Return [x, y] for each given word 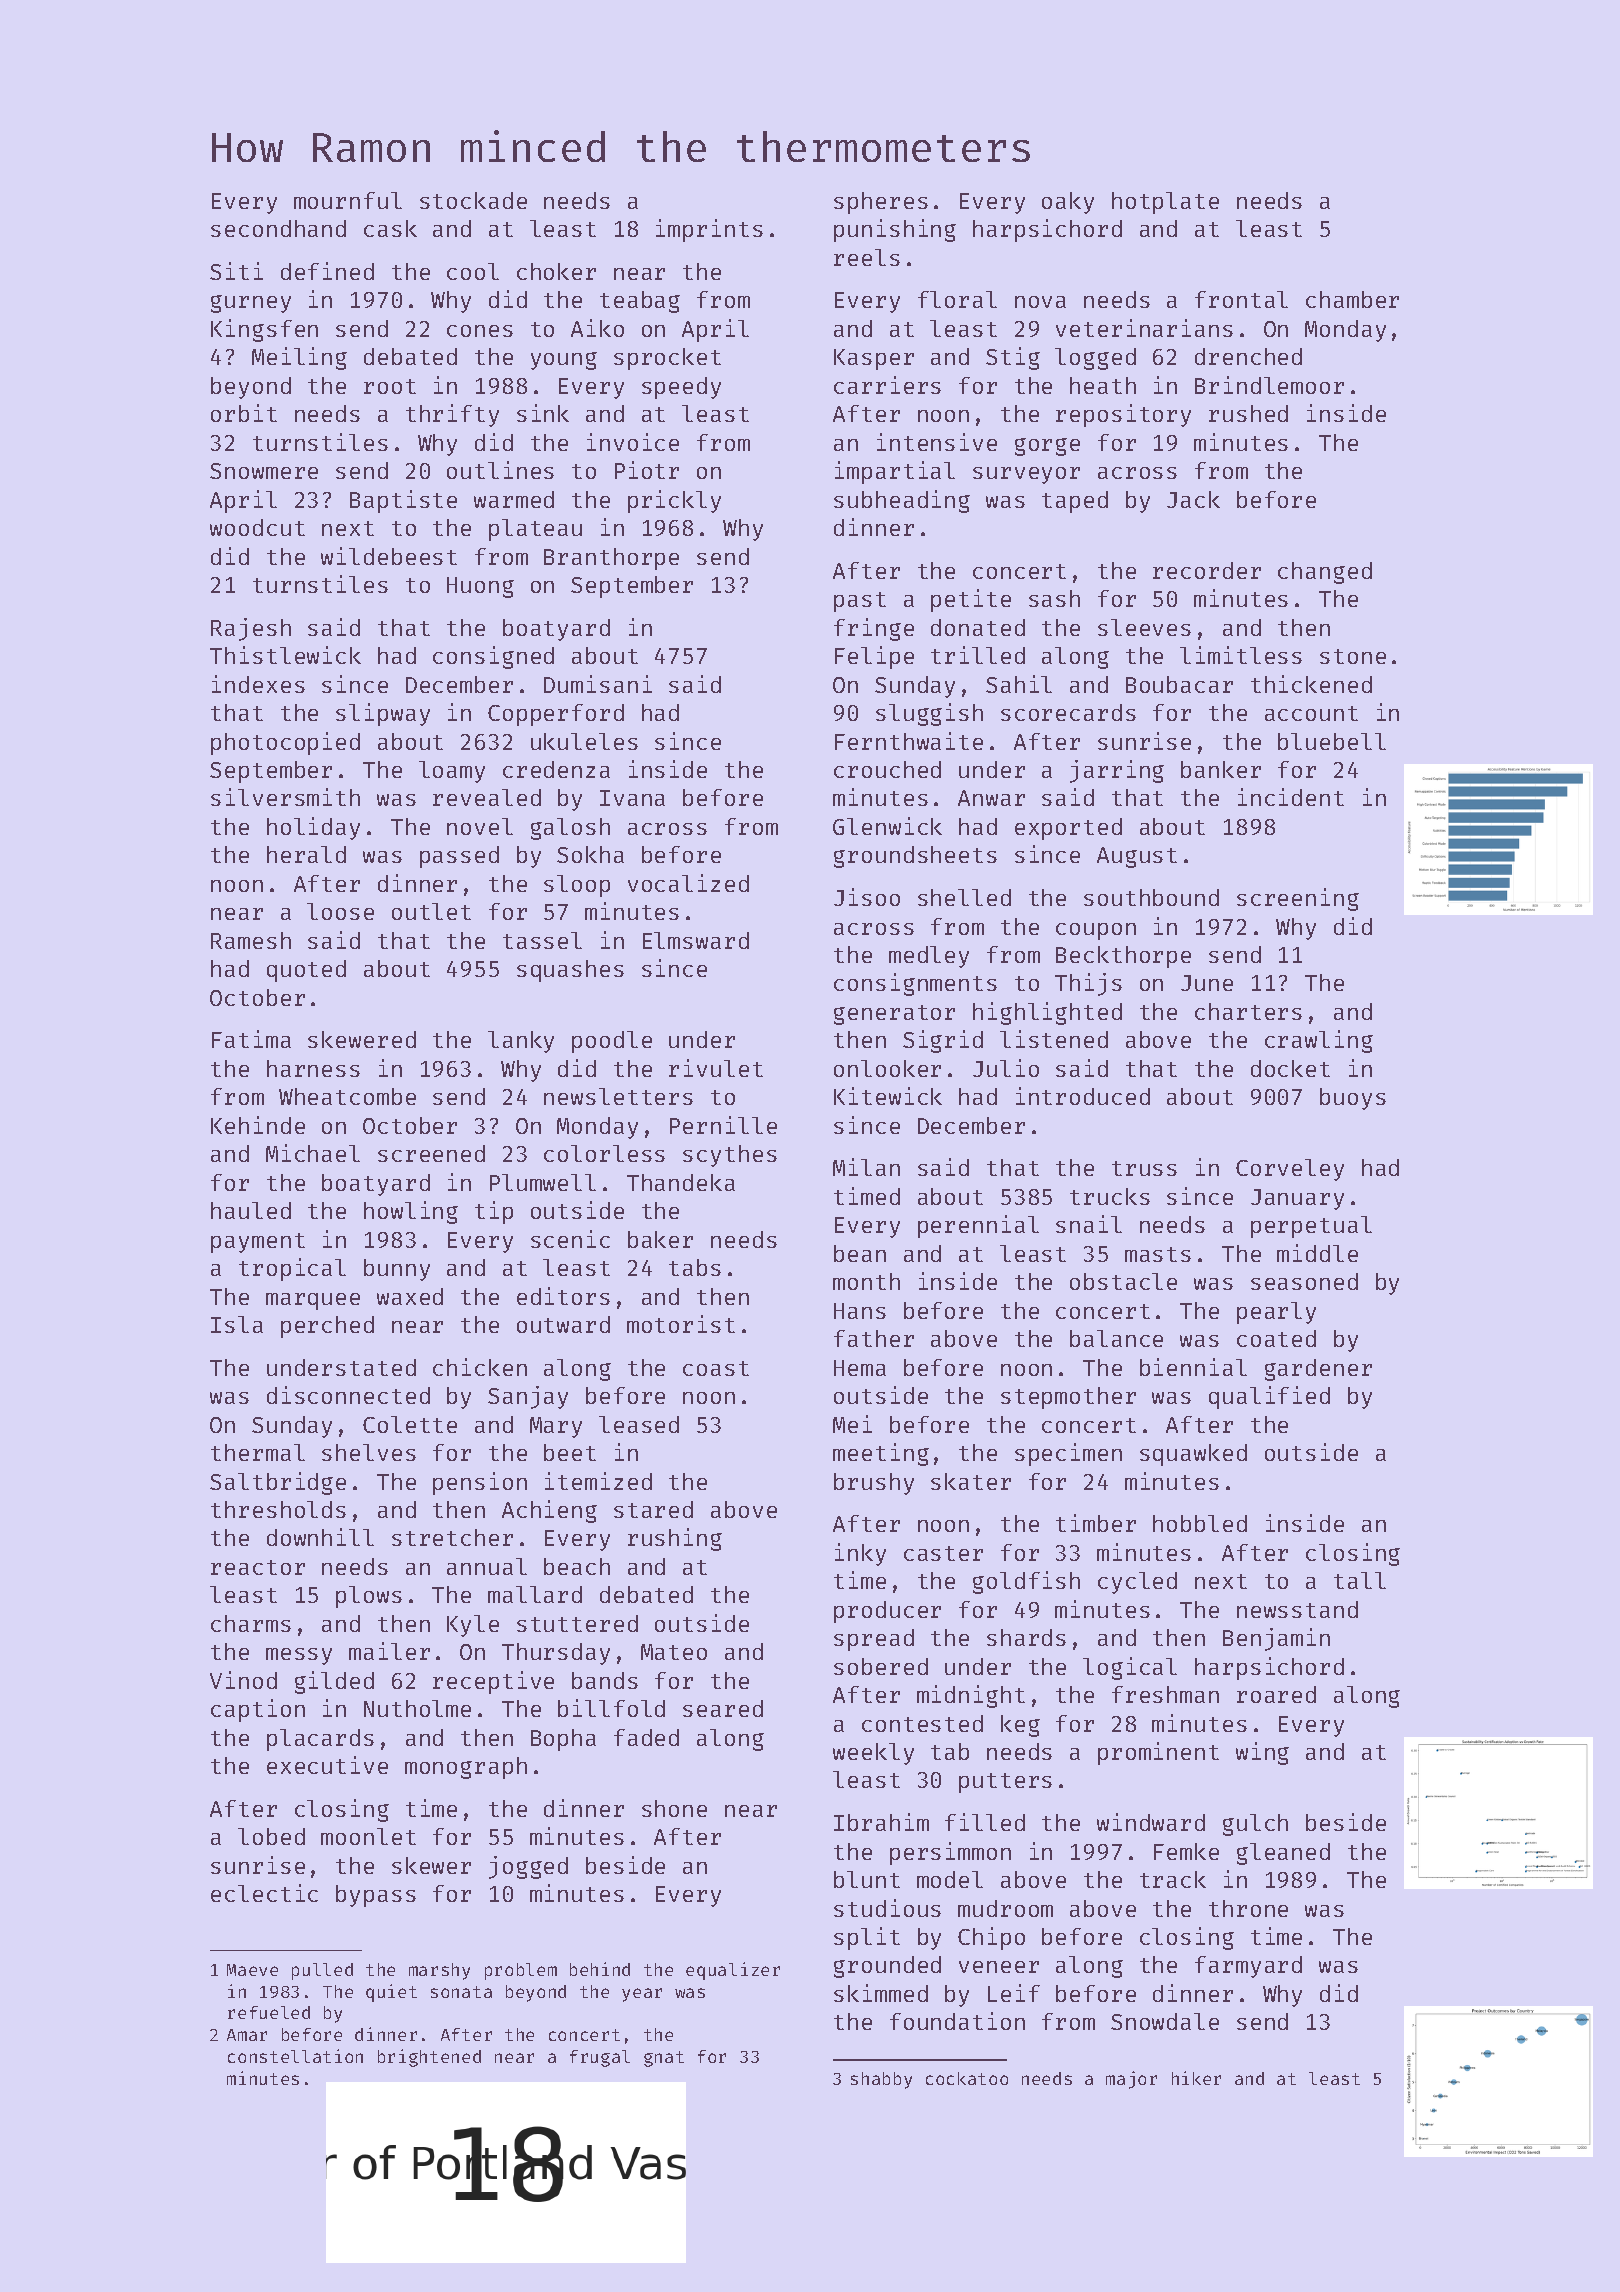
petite [971, 600]
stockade [473, 200]
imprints [709, 230]
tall [1360, 1580]
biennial [1193, 1367]
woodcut [257, 527]
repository [1123, 415]
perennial [978, 1226]
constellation [295, 2056]
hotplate [1165, 203]
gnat [664, 2059]
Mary [556, 1427]
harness [313, 1068]
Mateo [674, 1652]
